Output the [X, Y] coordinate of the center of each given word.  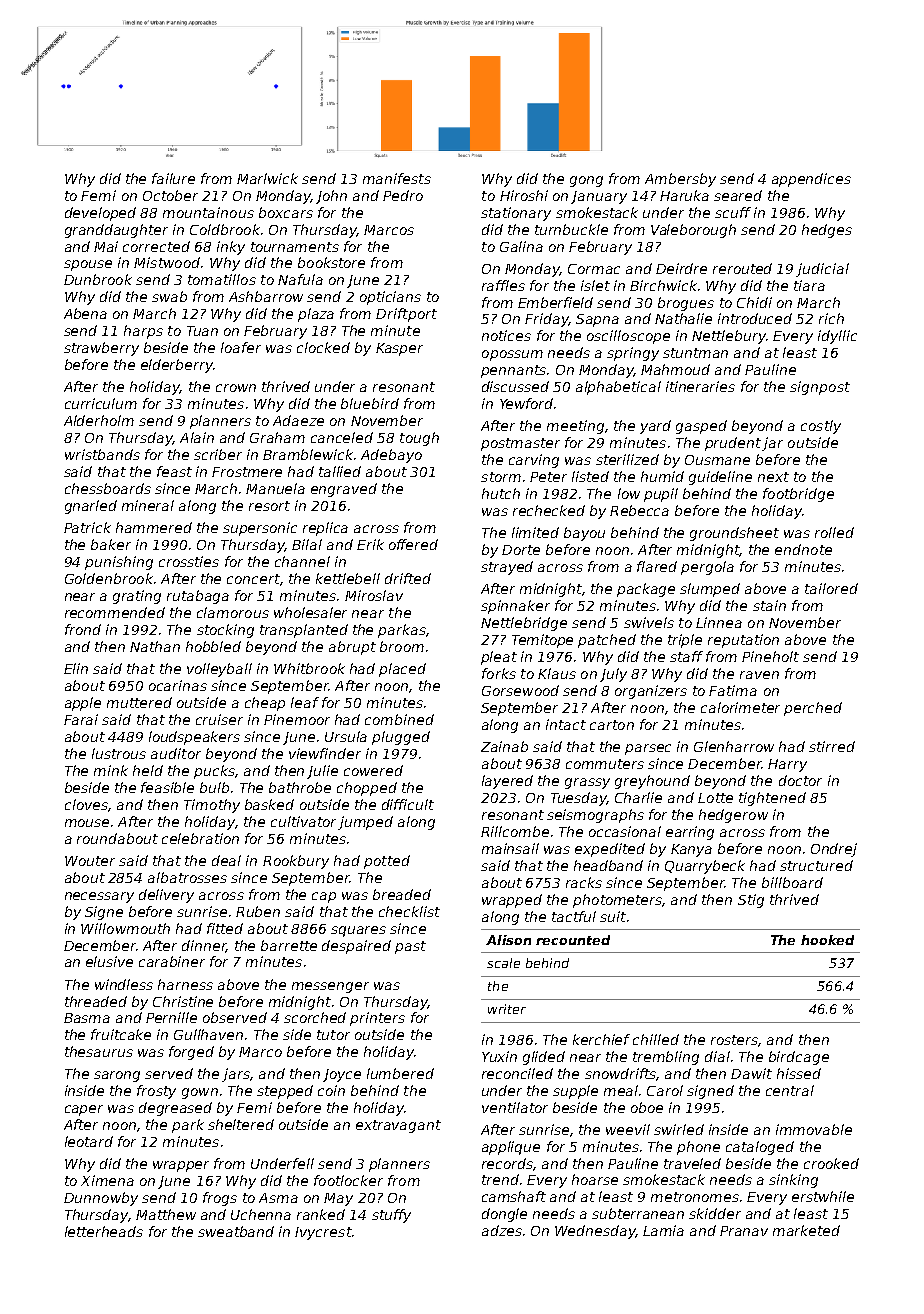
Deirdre [681, 268]
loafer [241, 347]
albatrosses [187, 877]
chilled [656, 1039]
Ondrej [834, 850]
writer [507, 1009]
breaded [402, 894]
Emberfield [555, 302]
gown [200, 1093]
